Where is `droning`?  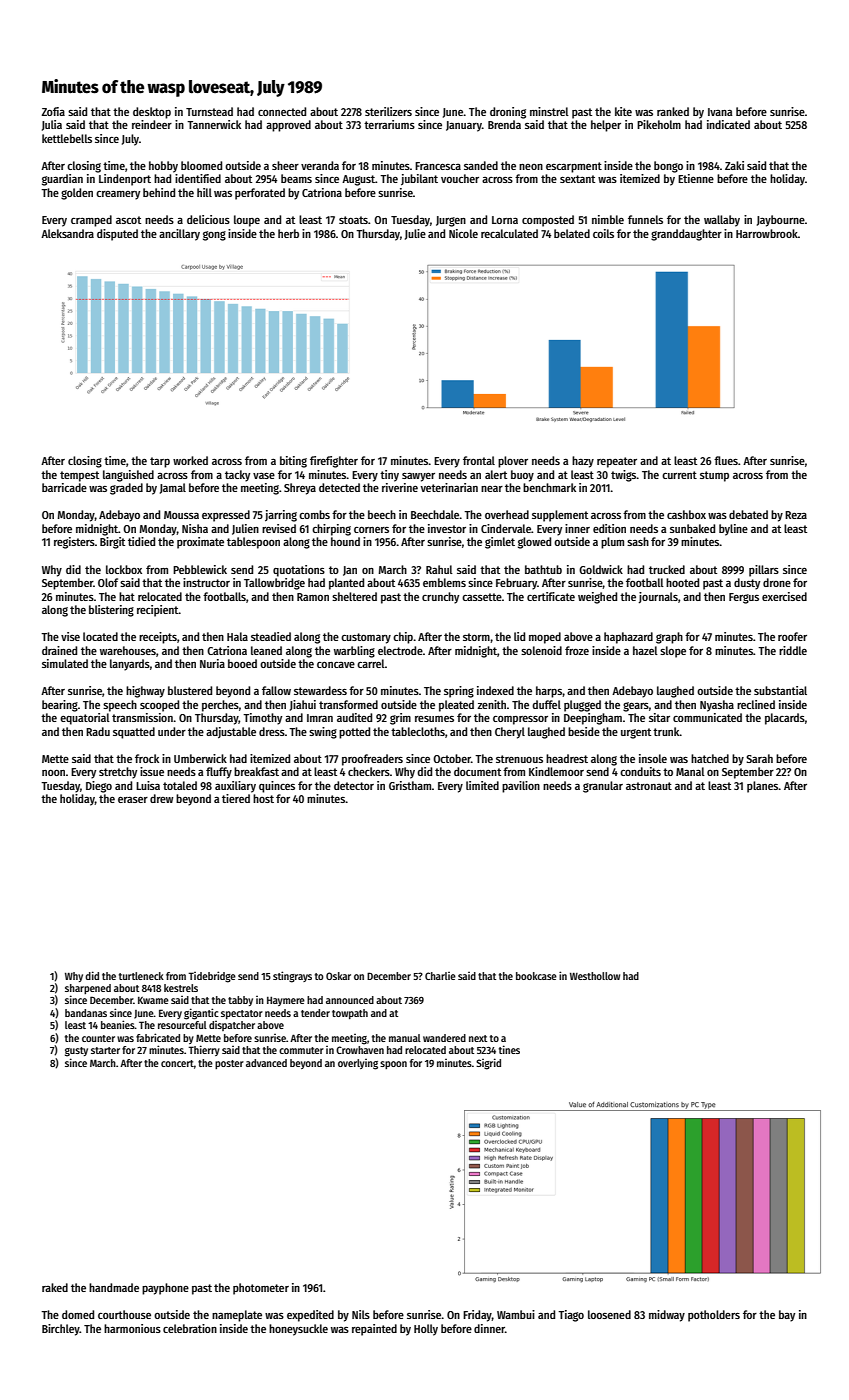 droning is located at coordinates (508, 113).
